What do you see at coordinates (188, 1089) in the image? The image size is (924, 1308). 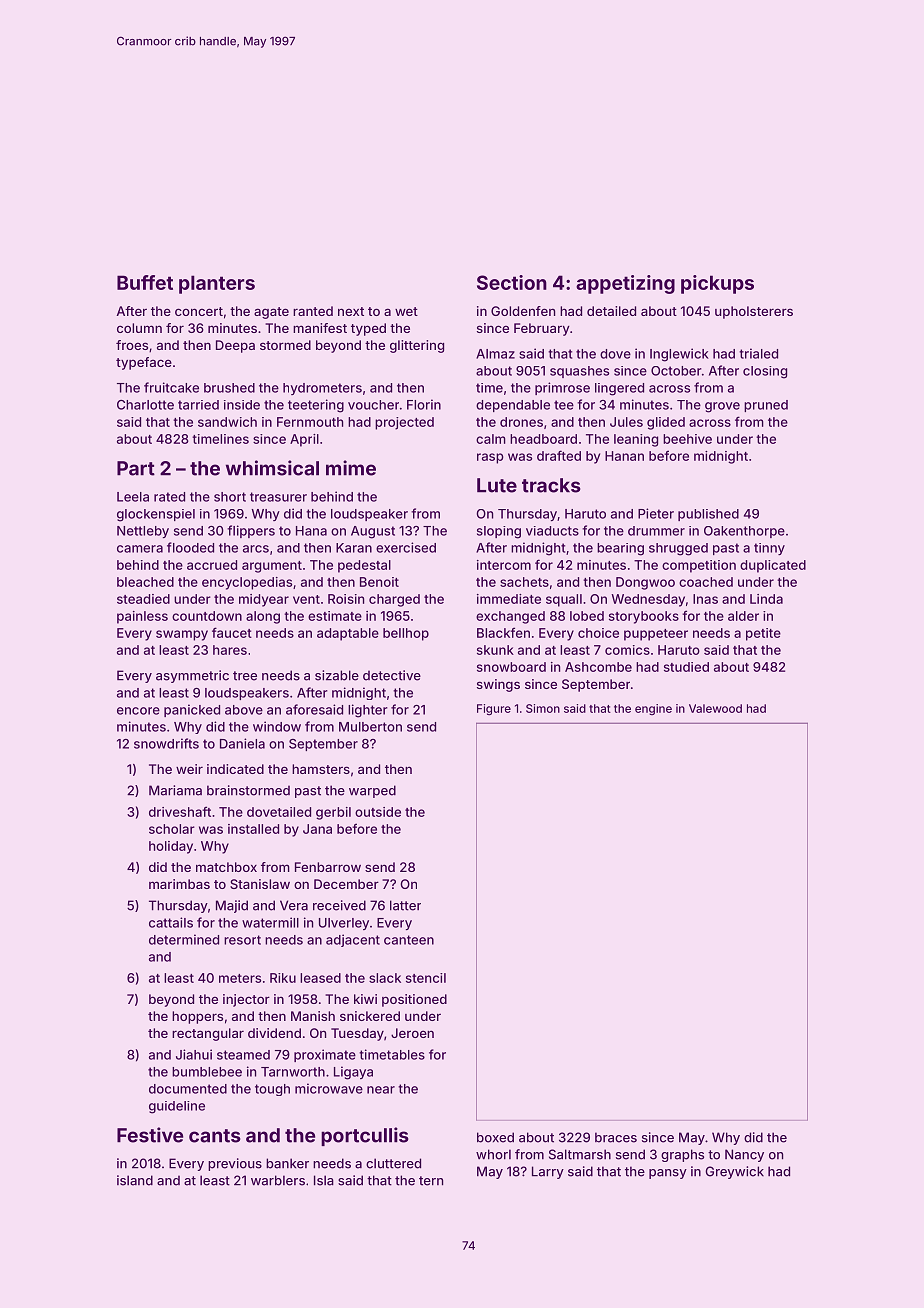 I see `documented` at bounding box center [188, 1089].
